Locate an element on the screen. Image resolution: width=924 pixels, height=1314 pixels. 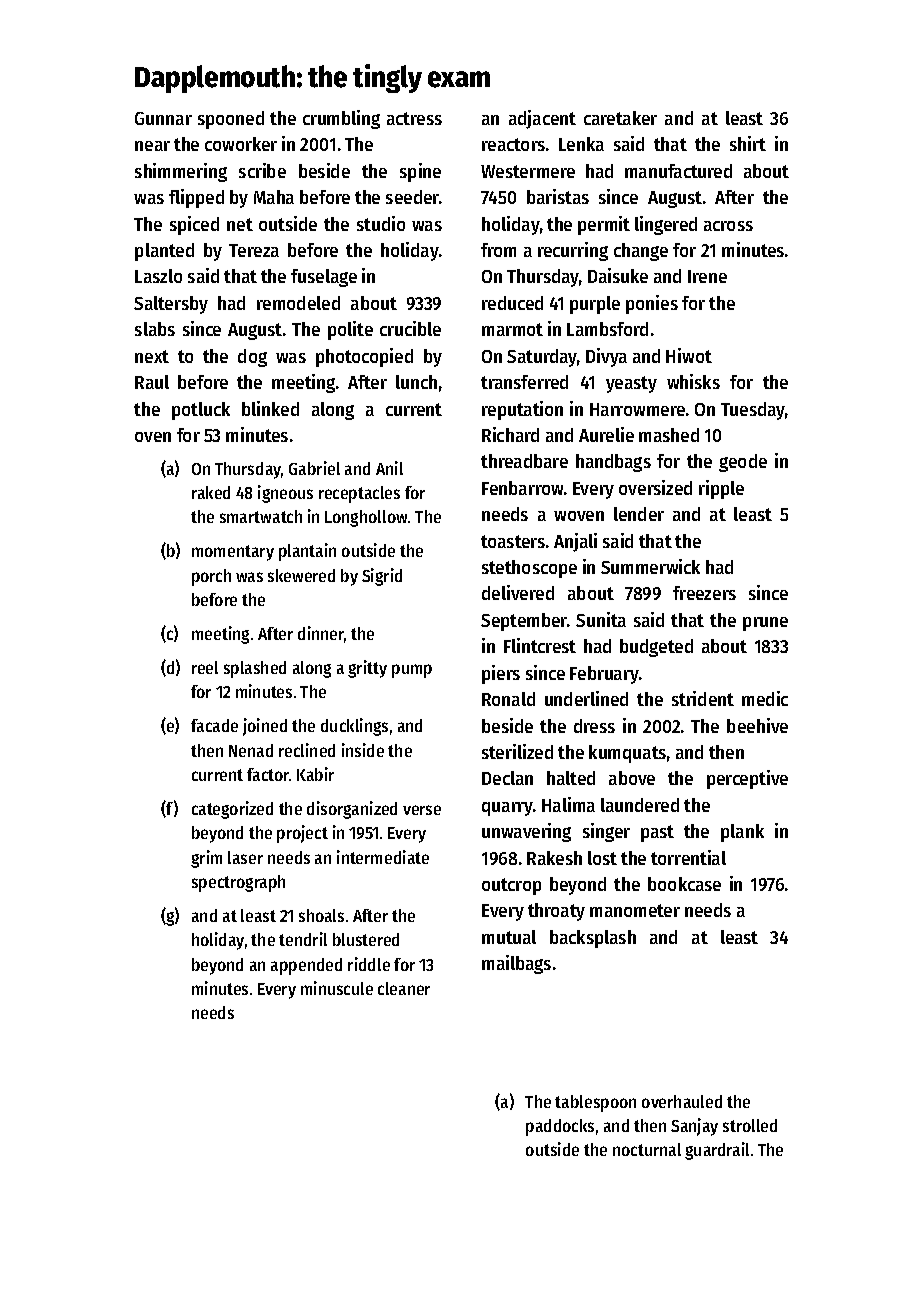
studio is located at coordinates (381, 223).
